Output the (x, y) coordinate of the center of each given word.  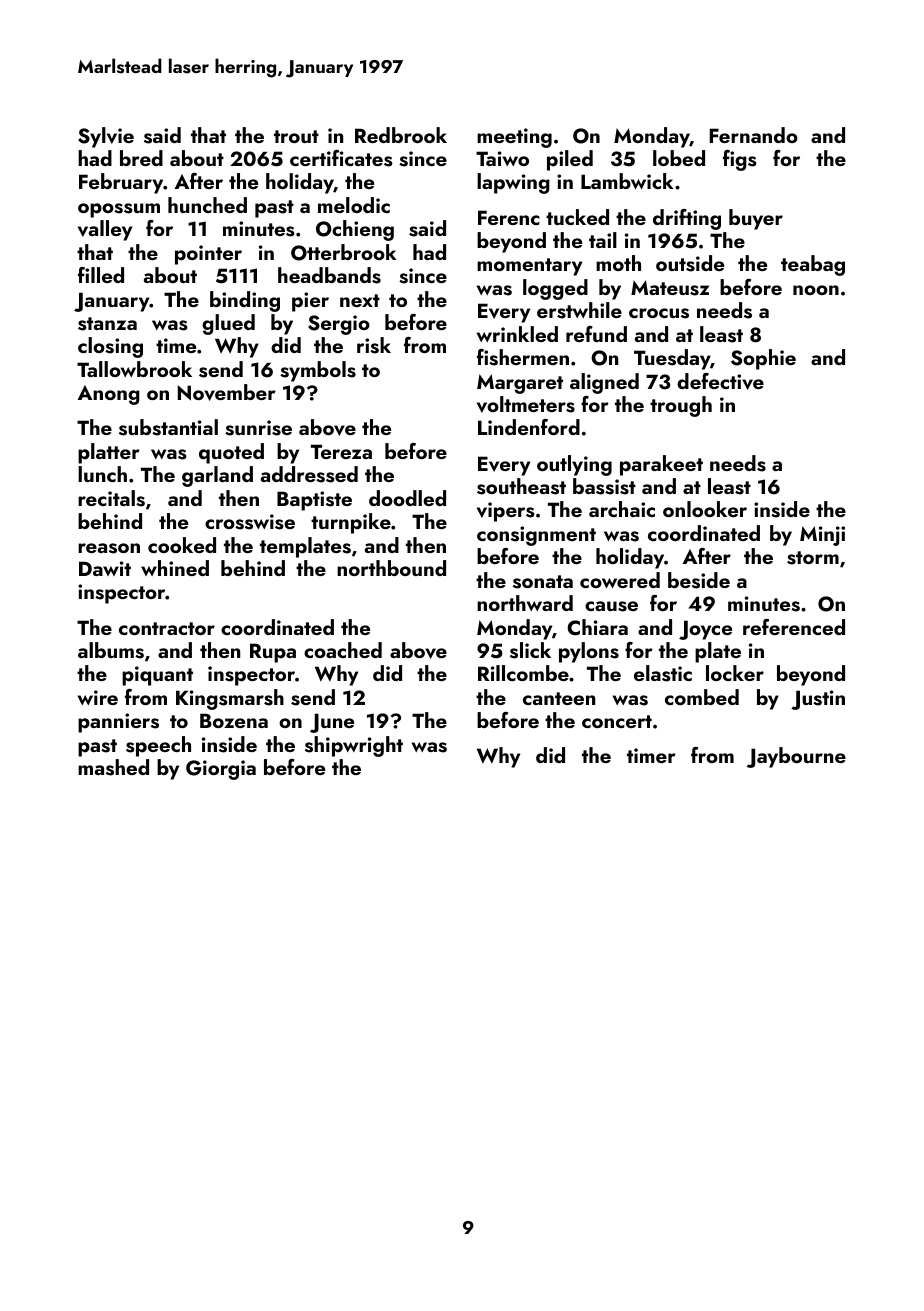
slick (530, 650)
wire (98, 697)
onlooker (705, 509)
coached (343, 650)
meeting (514, 138)
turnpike (351, 523)
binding (245, 301)
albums (111, 650)
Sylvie (106, 137)
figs (740, 160)
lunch (102, 474)
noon (816, 290)
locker (735, 673)
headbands (329, 275)
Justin (818, 700)
